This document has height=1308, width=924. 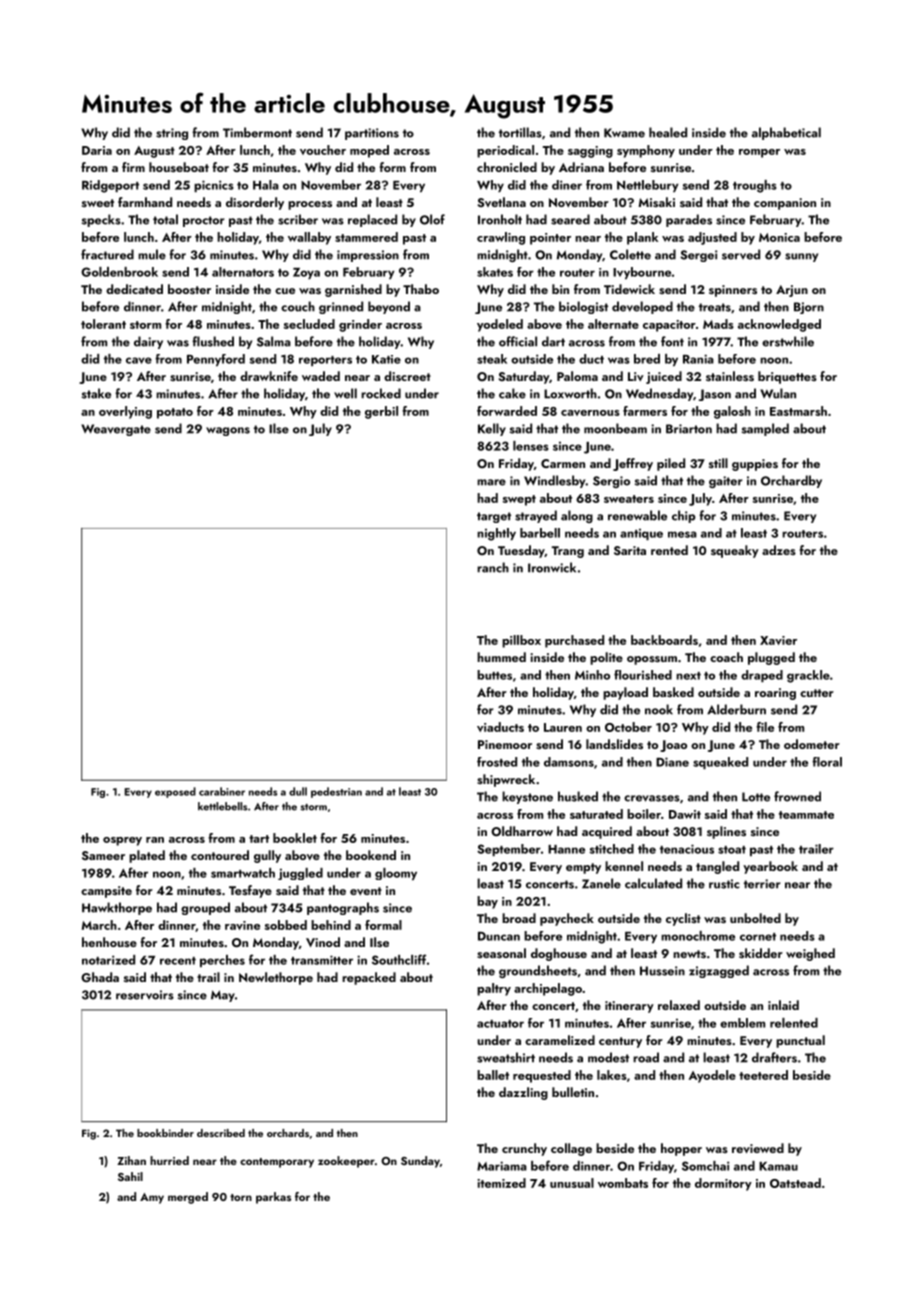 What do you see at coordinates (762, 884) in the document?
I see `terrier` at bounding box center [762, 884].
